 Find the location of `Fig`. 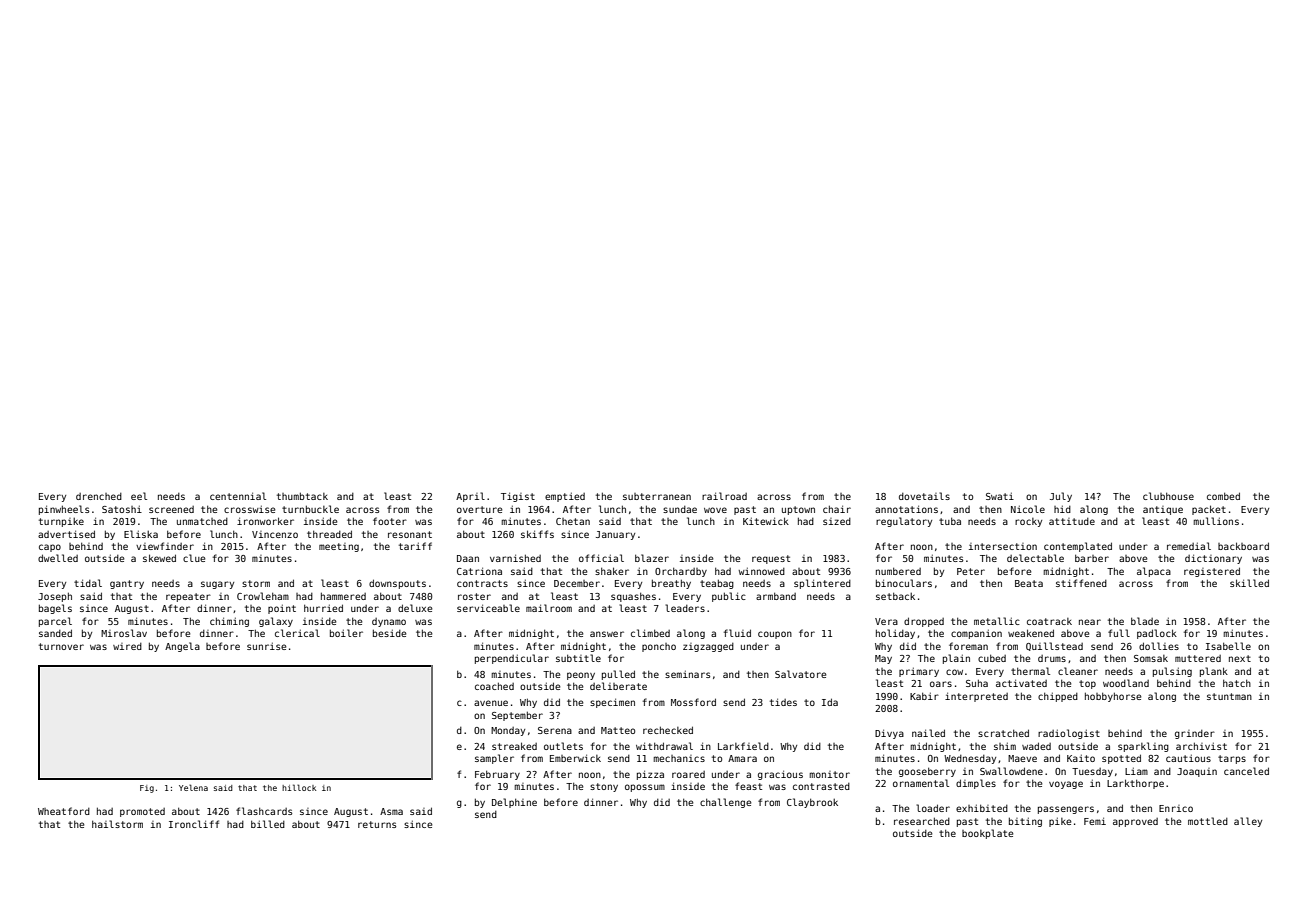

Fig is located at coordinates (147, 789).
